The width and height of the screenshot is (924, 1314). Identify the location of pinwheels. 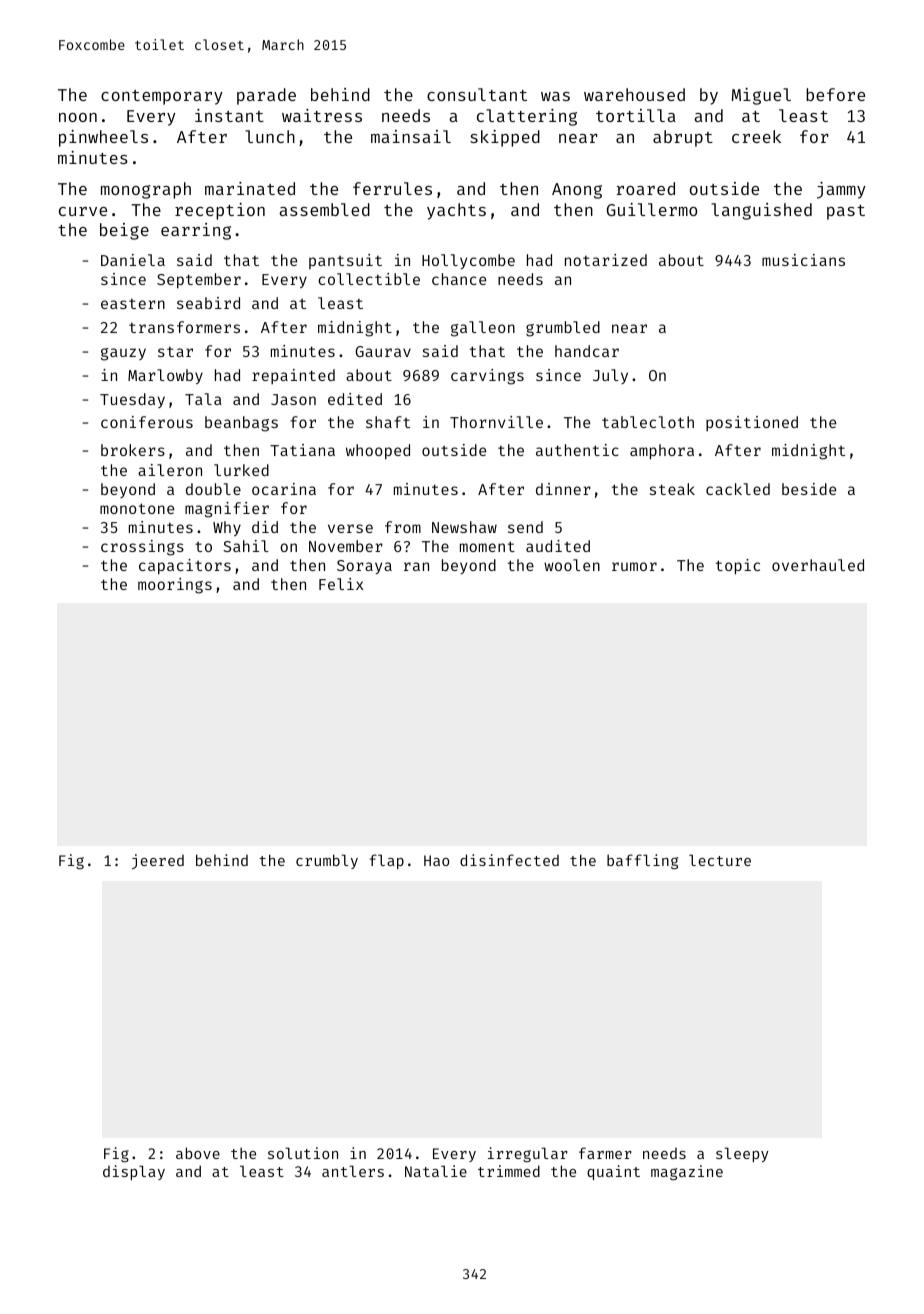
(103, 138).
